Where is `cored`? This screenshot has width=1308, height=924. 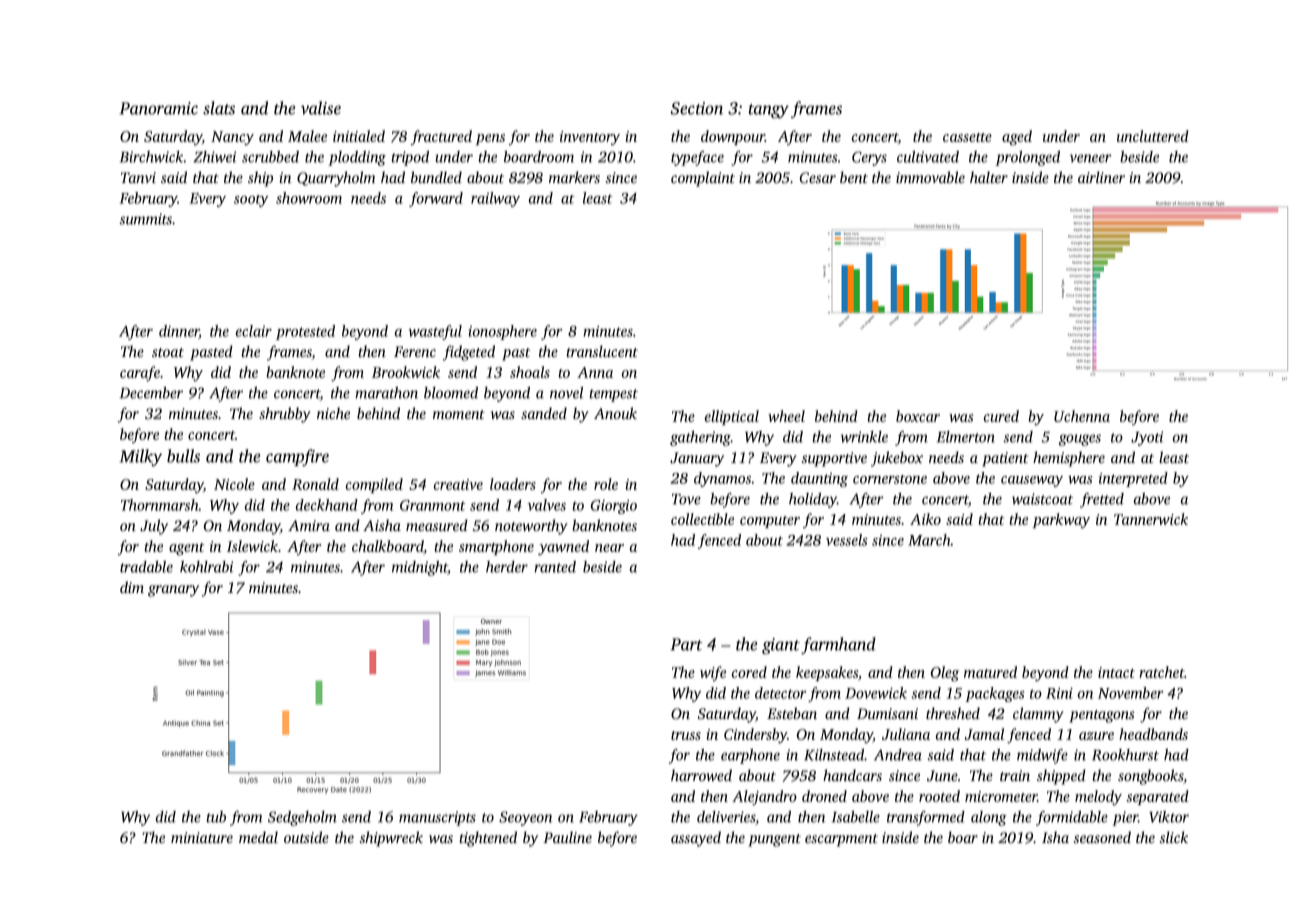
cored is located at coordinates (749, 672).
